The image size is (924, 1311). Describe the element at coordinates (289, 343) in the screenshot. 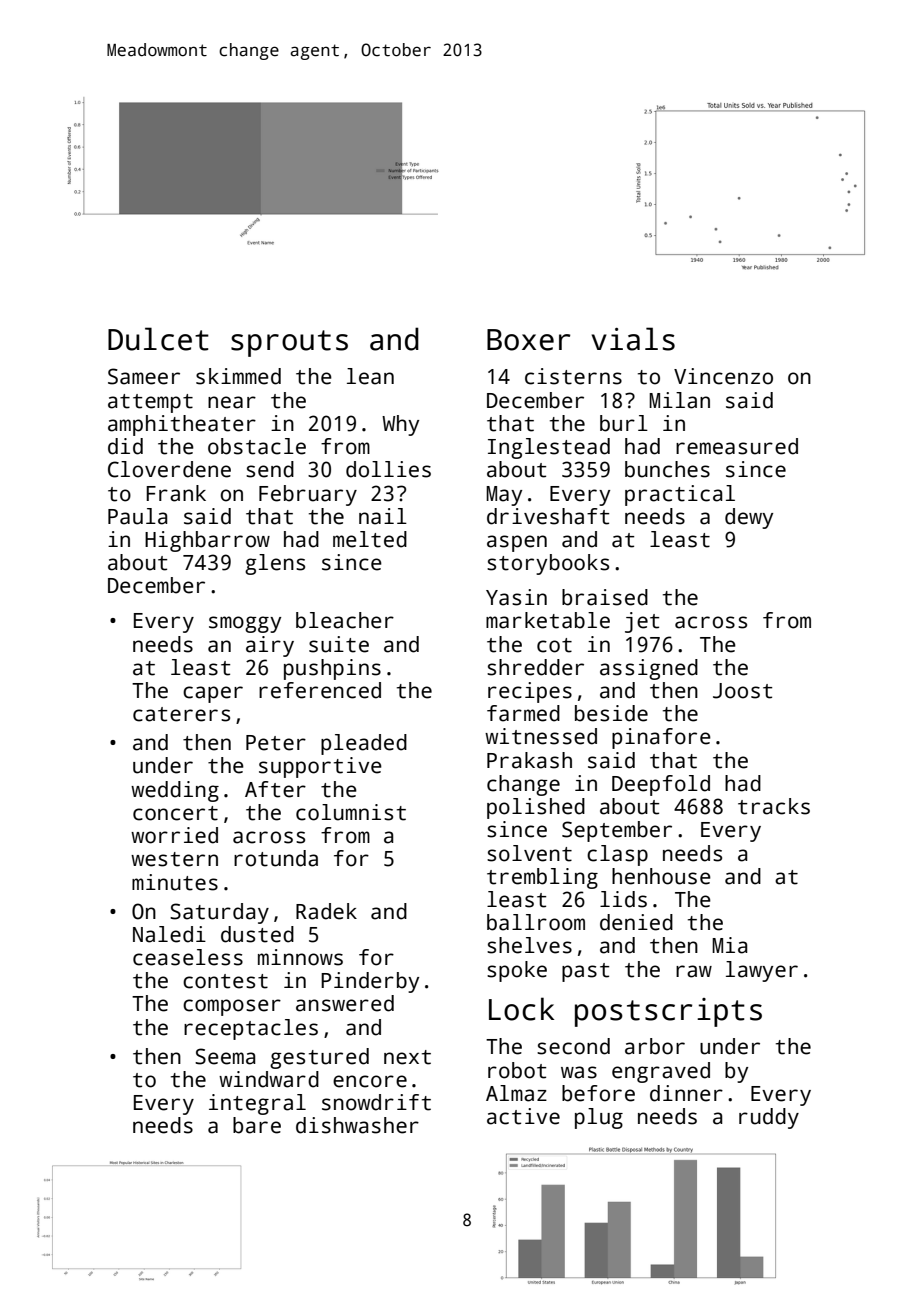

I see `sprouts` at that location.
